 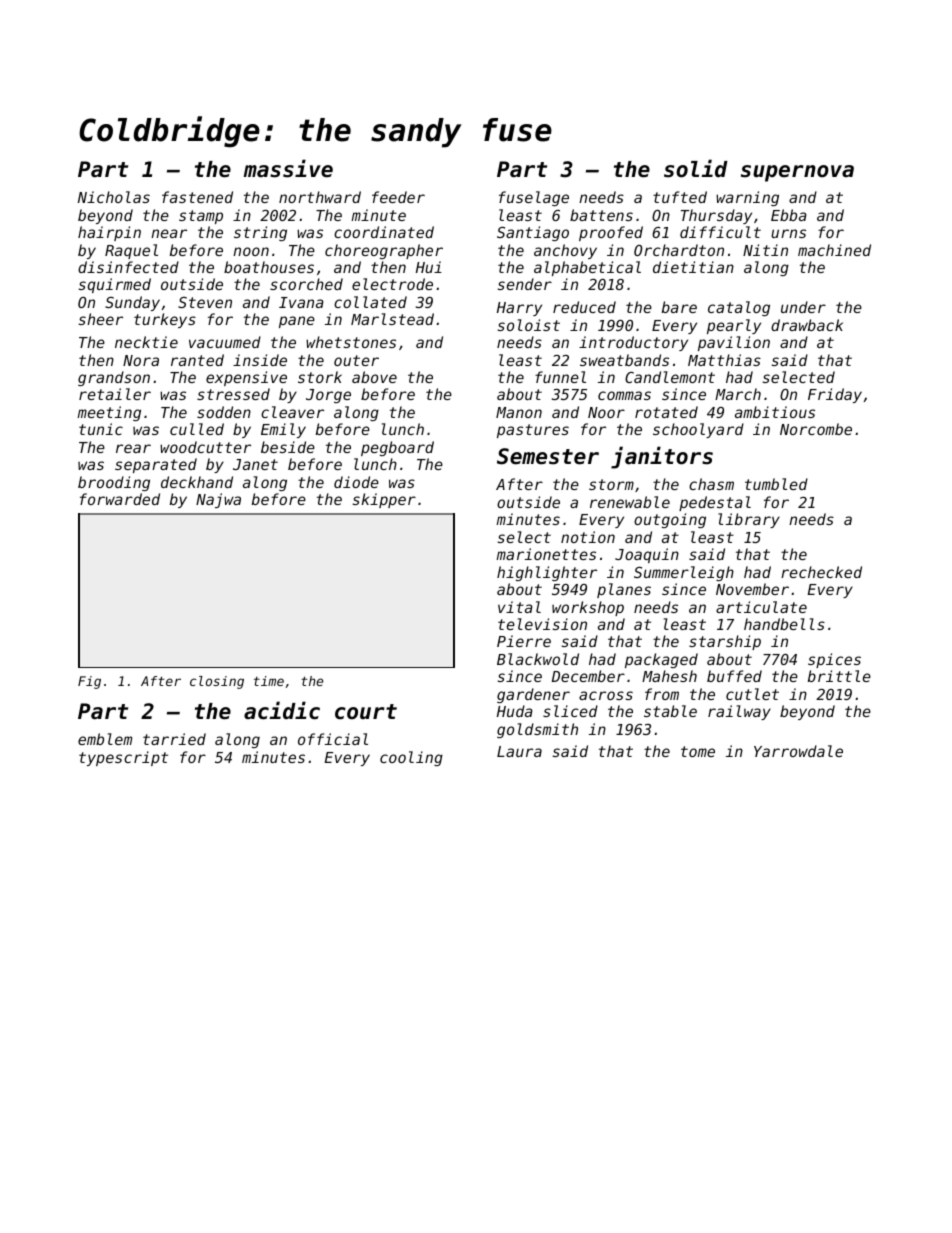 What do you see at coordinates (89, 682) in the document?
I see `Fig` at bounding box center [89, 682].
